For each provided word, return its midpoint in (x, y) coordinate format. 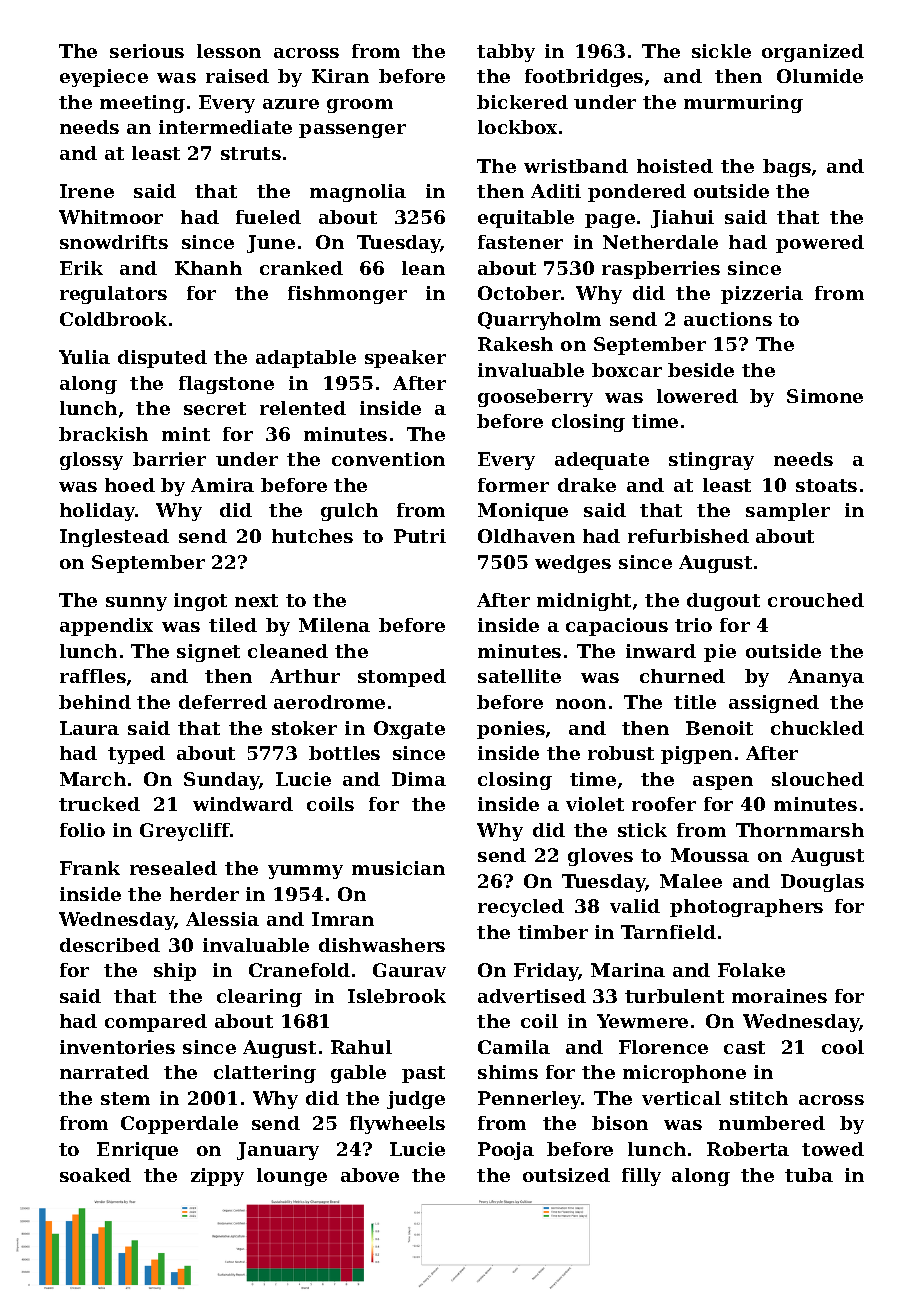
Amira (222, 485)
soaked (95, 1175)
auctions (728, 319)
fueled (268, 217)
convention (388, 459)
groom (360, 106)
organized (813, 53)
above (370, 1175)
